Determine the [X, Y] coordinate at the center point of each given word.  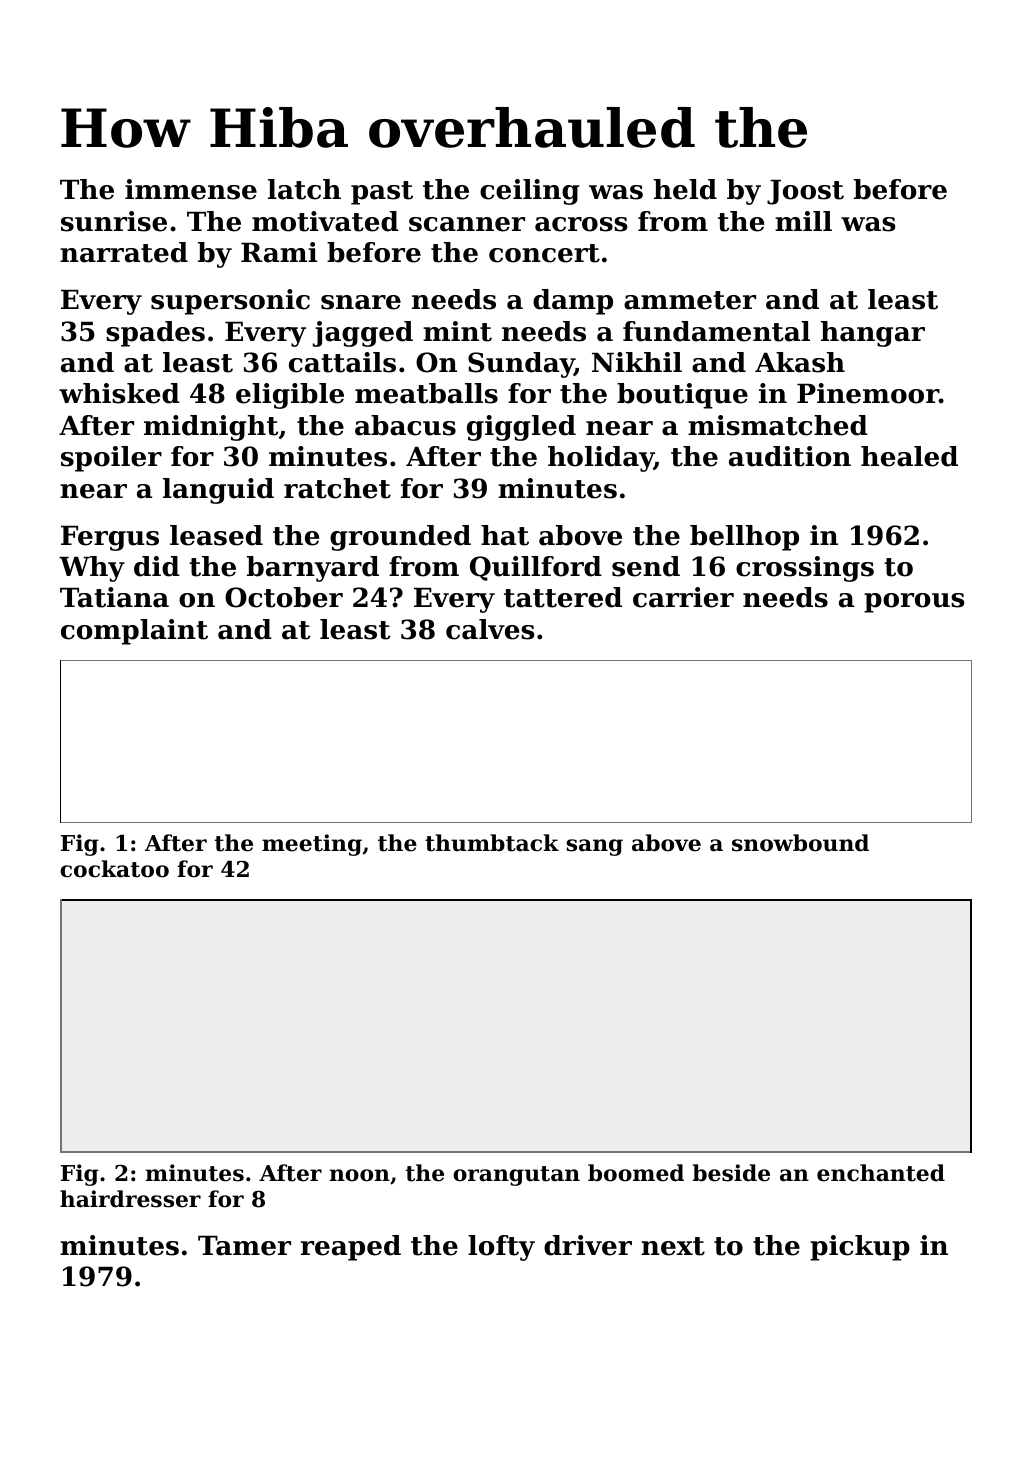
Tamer [244, 1246]
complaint [134, 632]
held [685, 189]
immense [191, 189]
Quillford [536, 568]
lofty [501, 1248]
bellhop [744, 538]
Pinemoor [868, 393]
